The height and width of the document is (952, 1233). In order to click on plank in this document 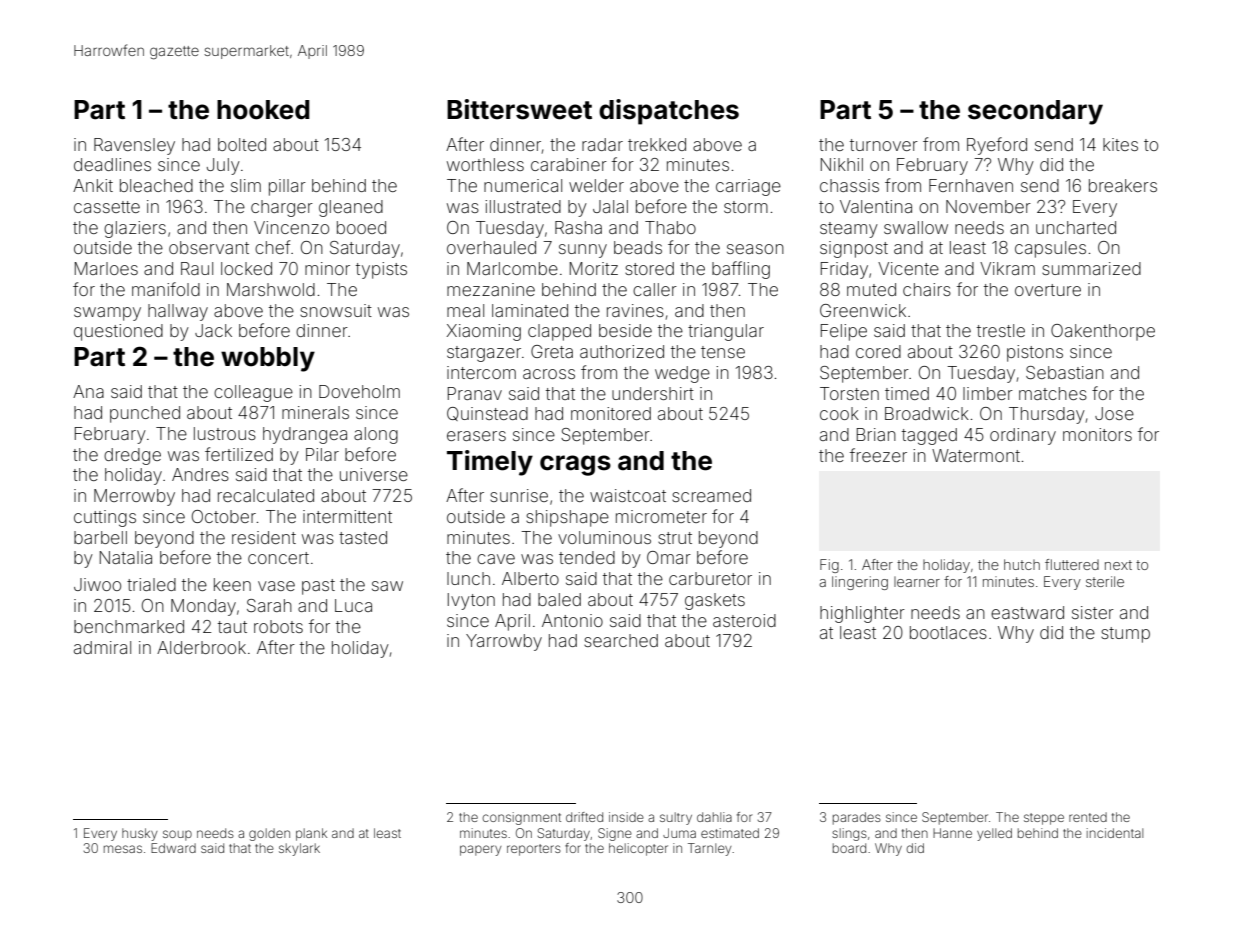, I will do `click(311, 834)`.
